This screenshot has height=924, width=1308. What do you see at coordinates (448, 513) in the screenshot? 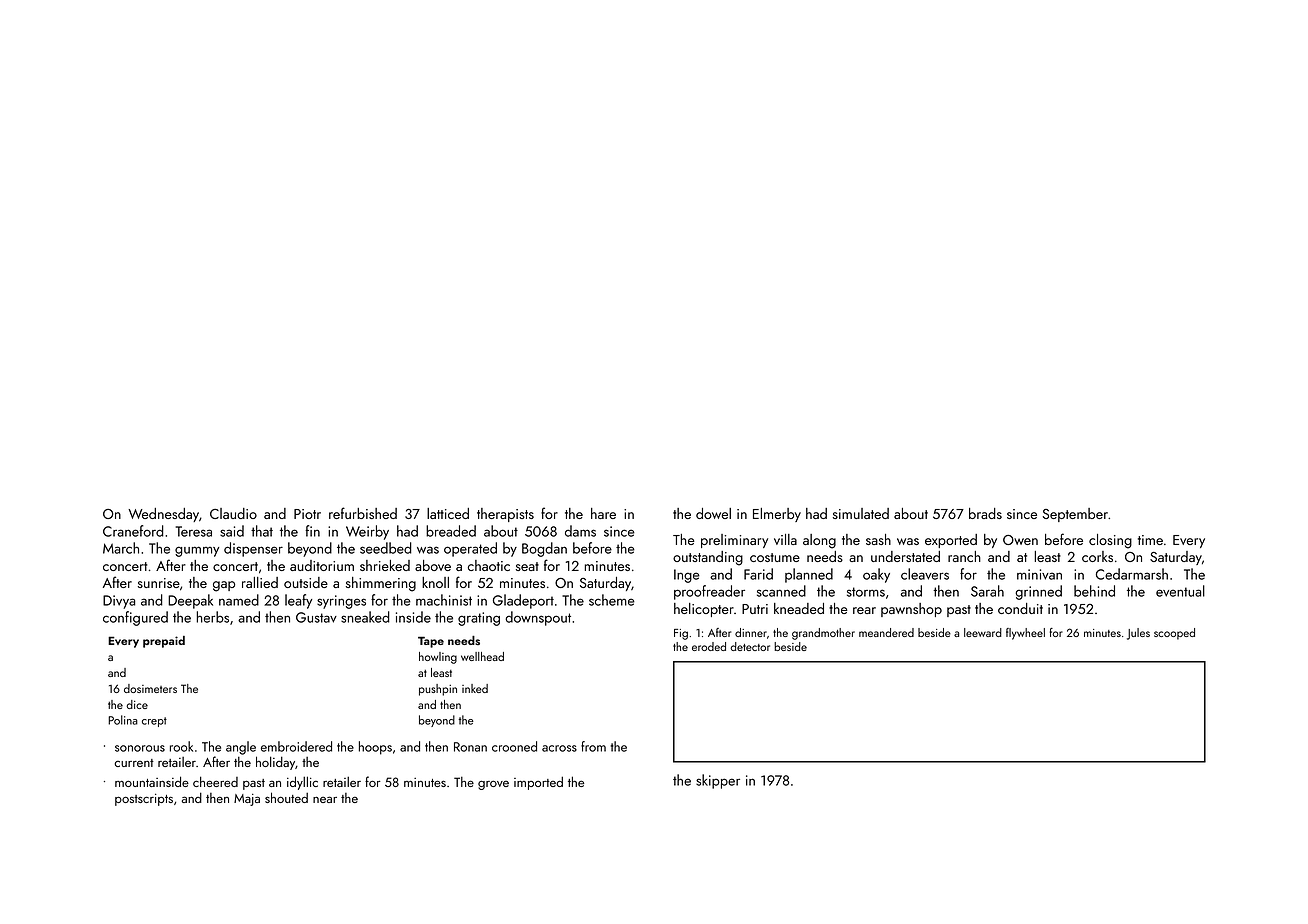
I see `latticed` at bounding box center [448, 513].
